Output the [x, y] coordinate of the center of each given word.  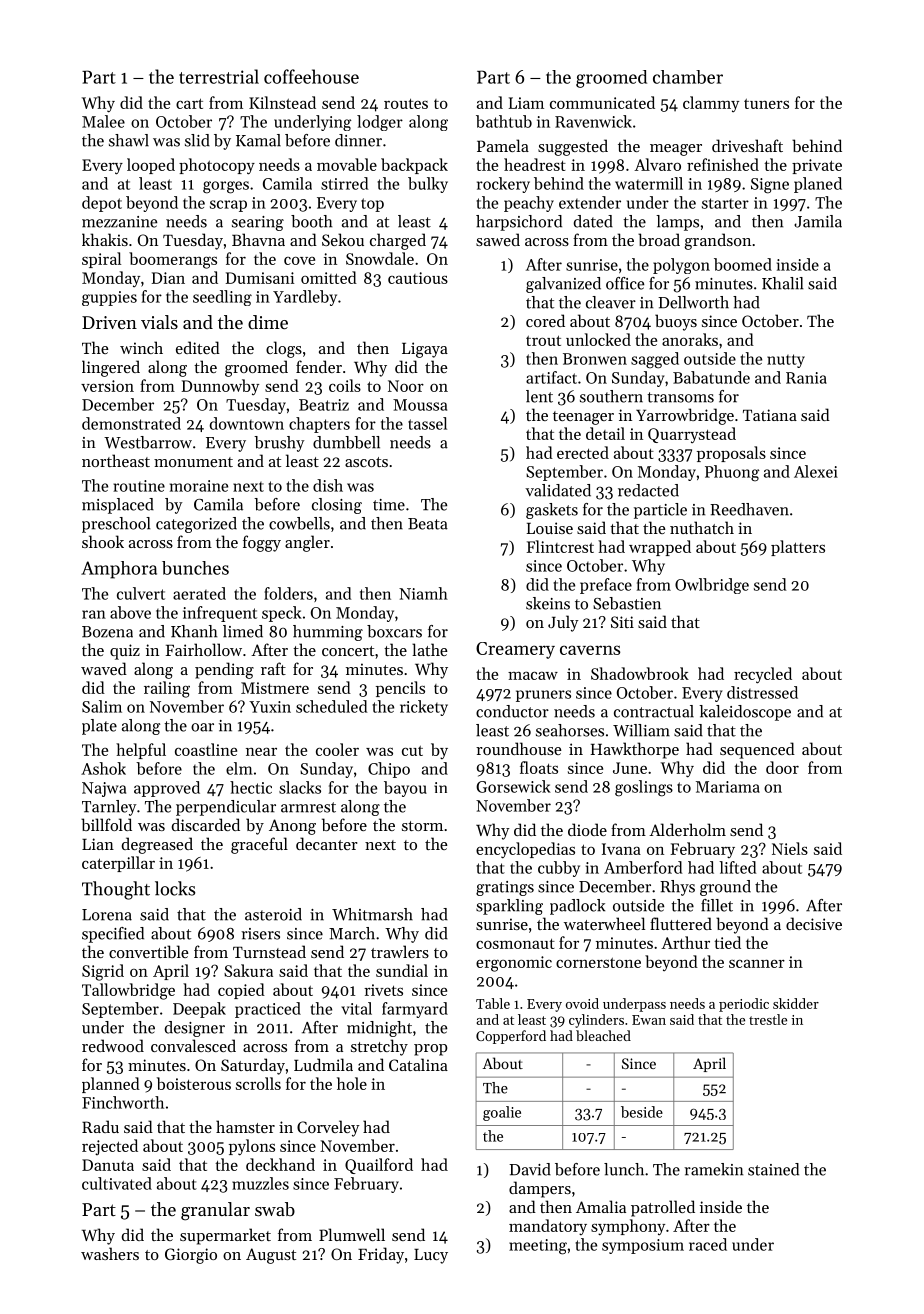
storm [422, 826]
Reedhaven [749, 509]
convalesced [193, 1045]
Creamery [515, 650]
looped [151, 166]
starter [725, 203]
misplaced [118, 506]
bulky [428, 185]
